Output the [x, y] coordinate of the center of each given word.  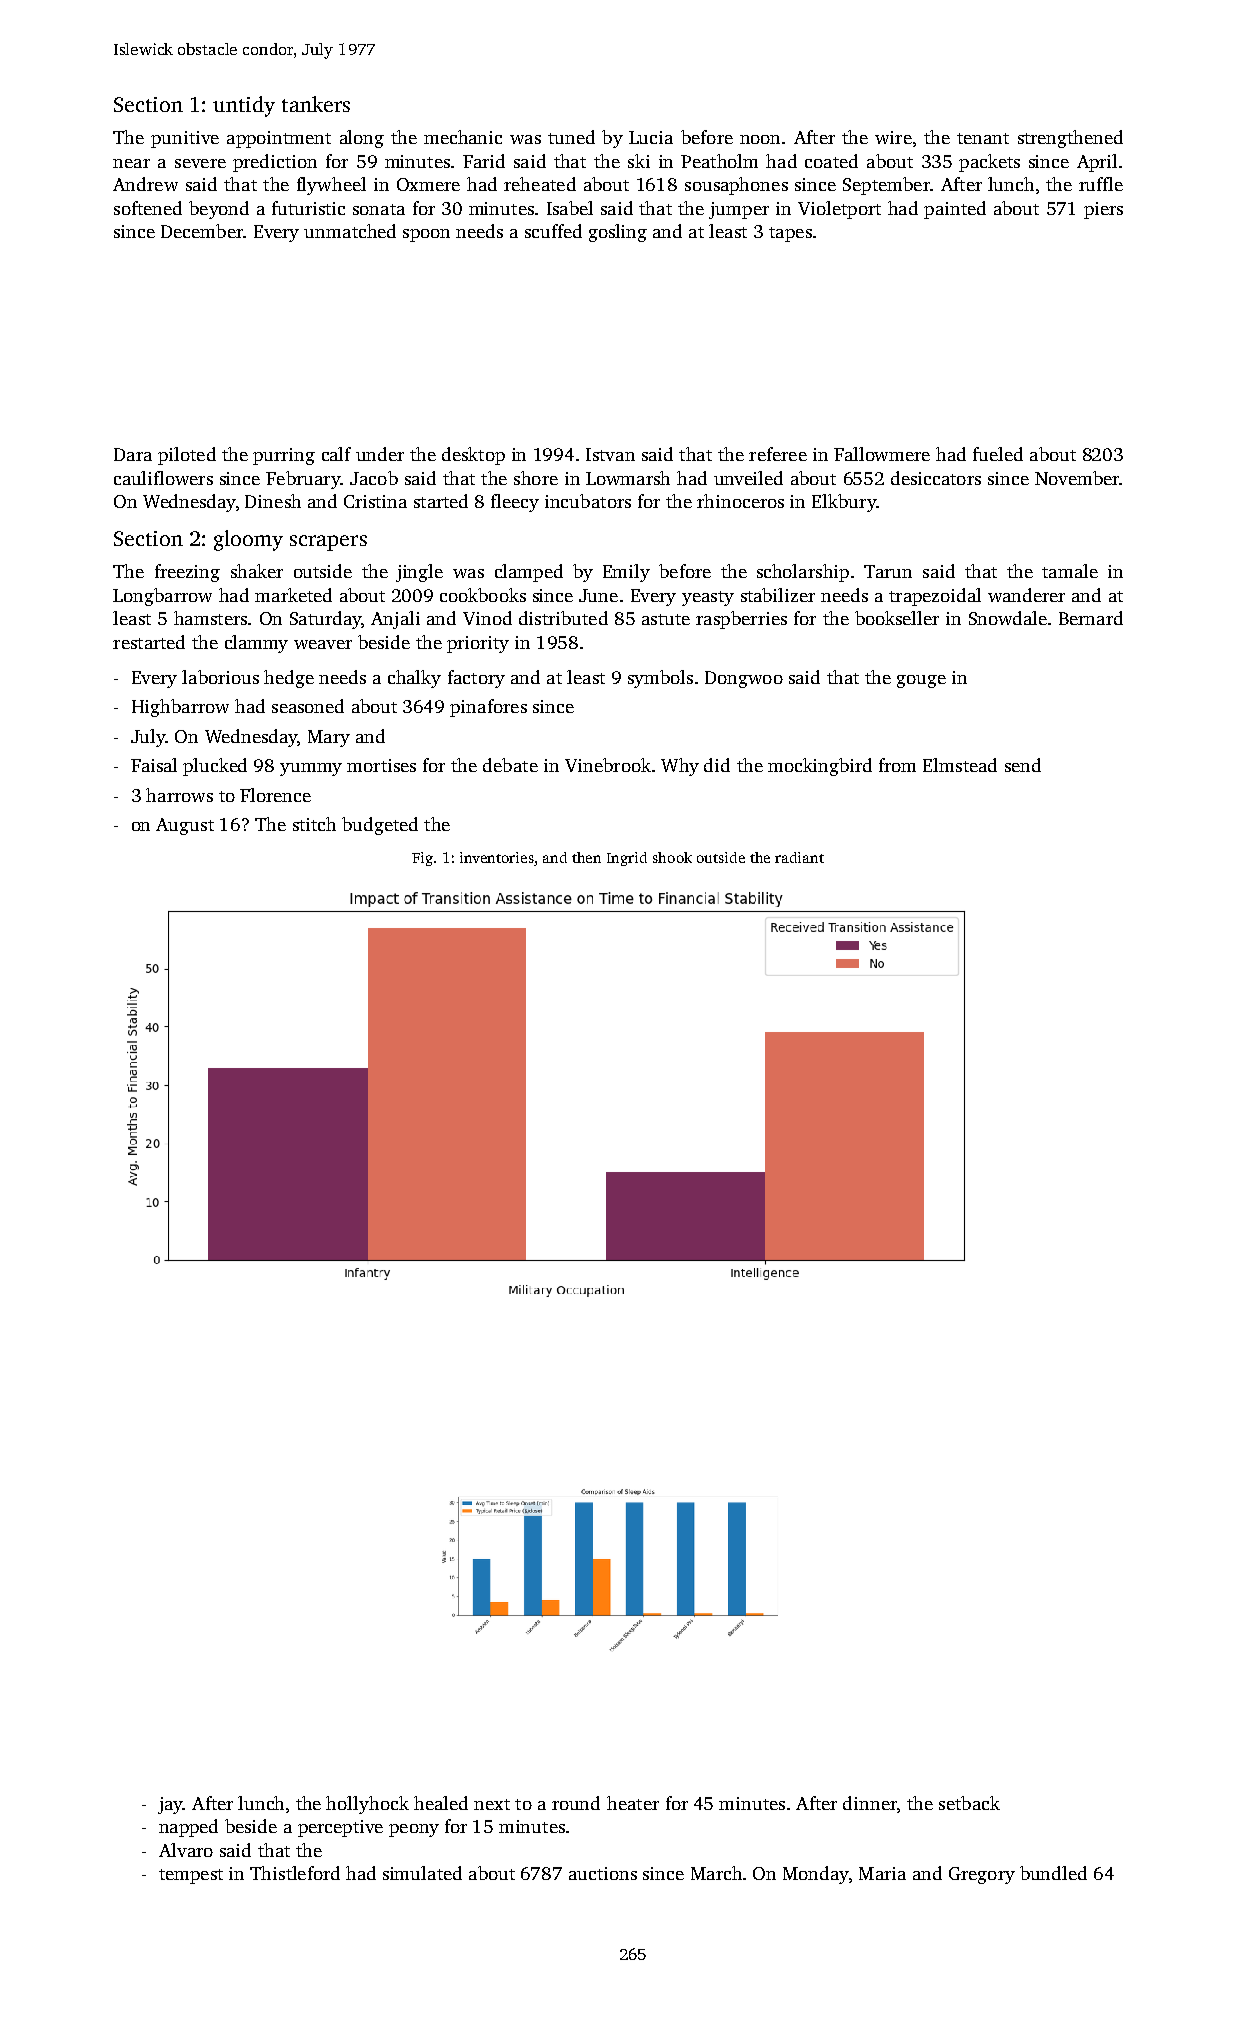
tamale [1070, 571]
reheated [540, 184]
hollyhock [367, 1805]
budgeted [380, 826]
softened [148, 208]
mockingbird [820, 767]
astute [666, 619]
